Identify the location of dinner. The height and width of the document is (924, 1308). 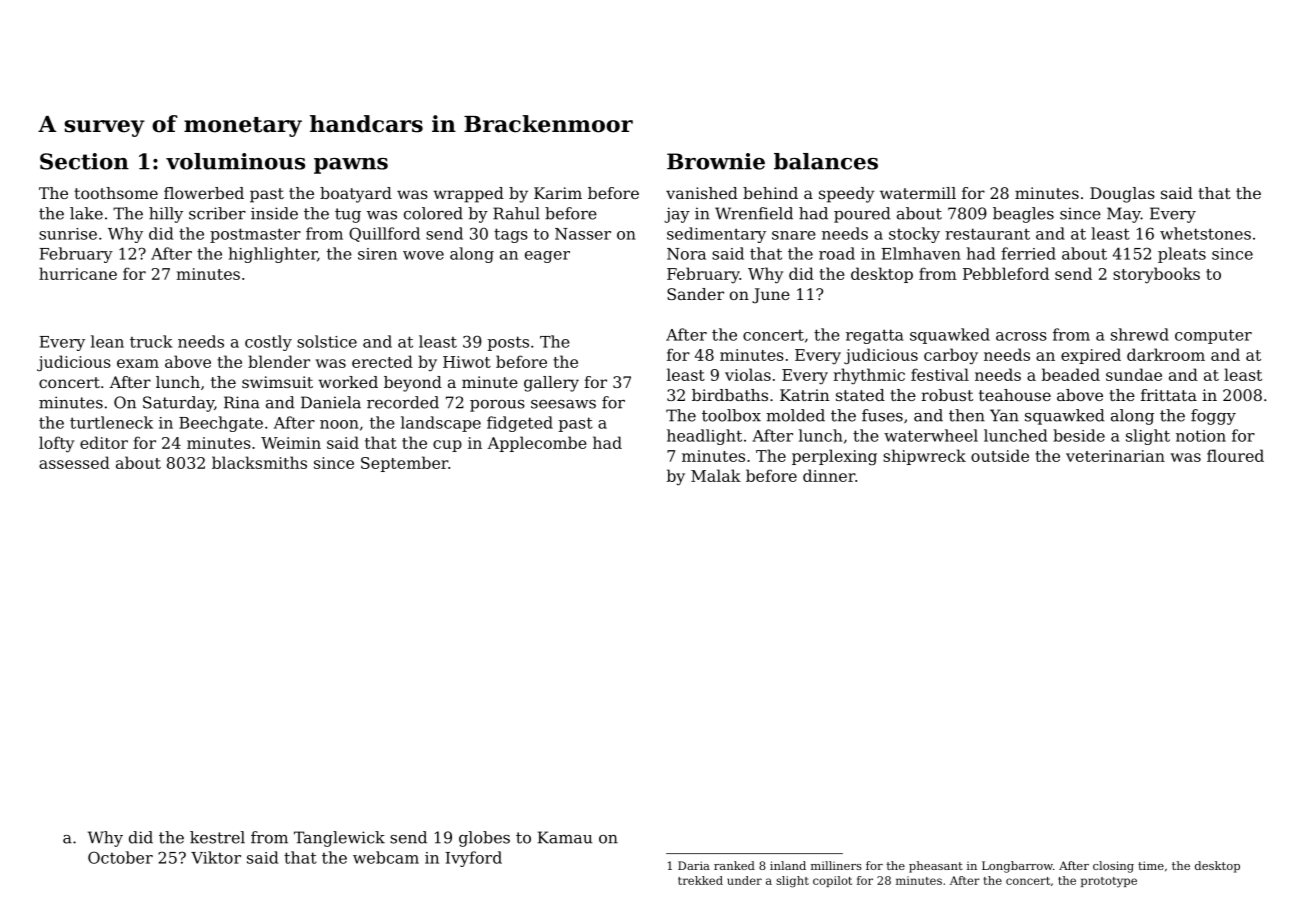
(829, 475).
